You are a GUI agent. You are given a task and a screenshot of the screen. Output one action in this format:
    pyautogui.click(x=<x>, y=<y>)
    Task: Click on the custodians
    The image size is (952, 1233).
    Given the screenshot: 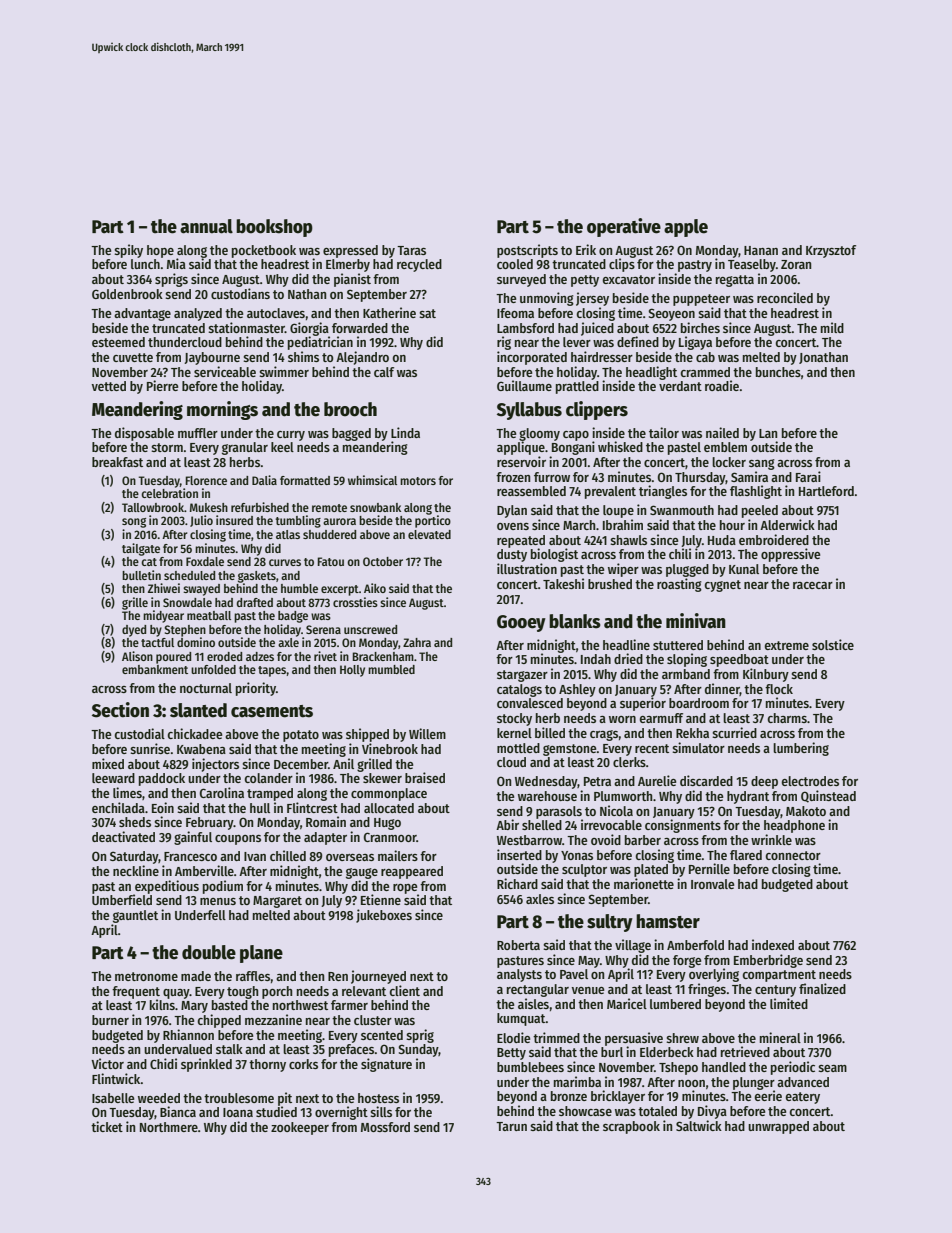 What is the action you would take?
    pyautogui.click(x=240, y=293)
